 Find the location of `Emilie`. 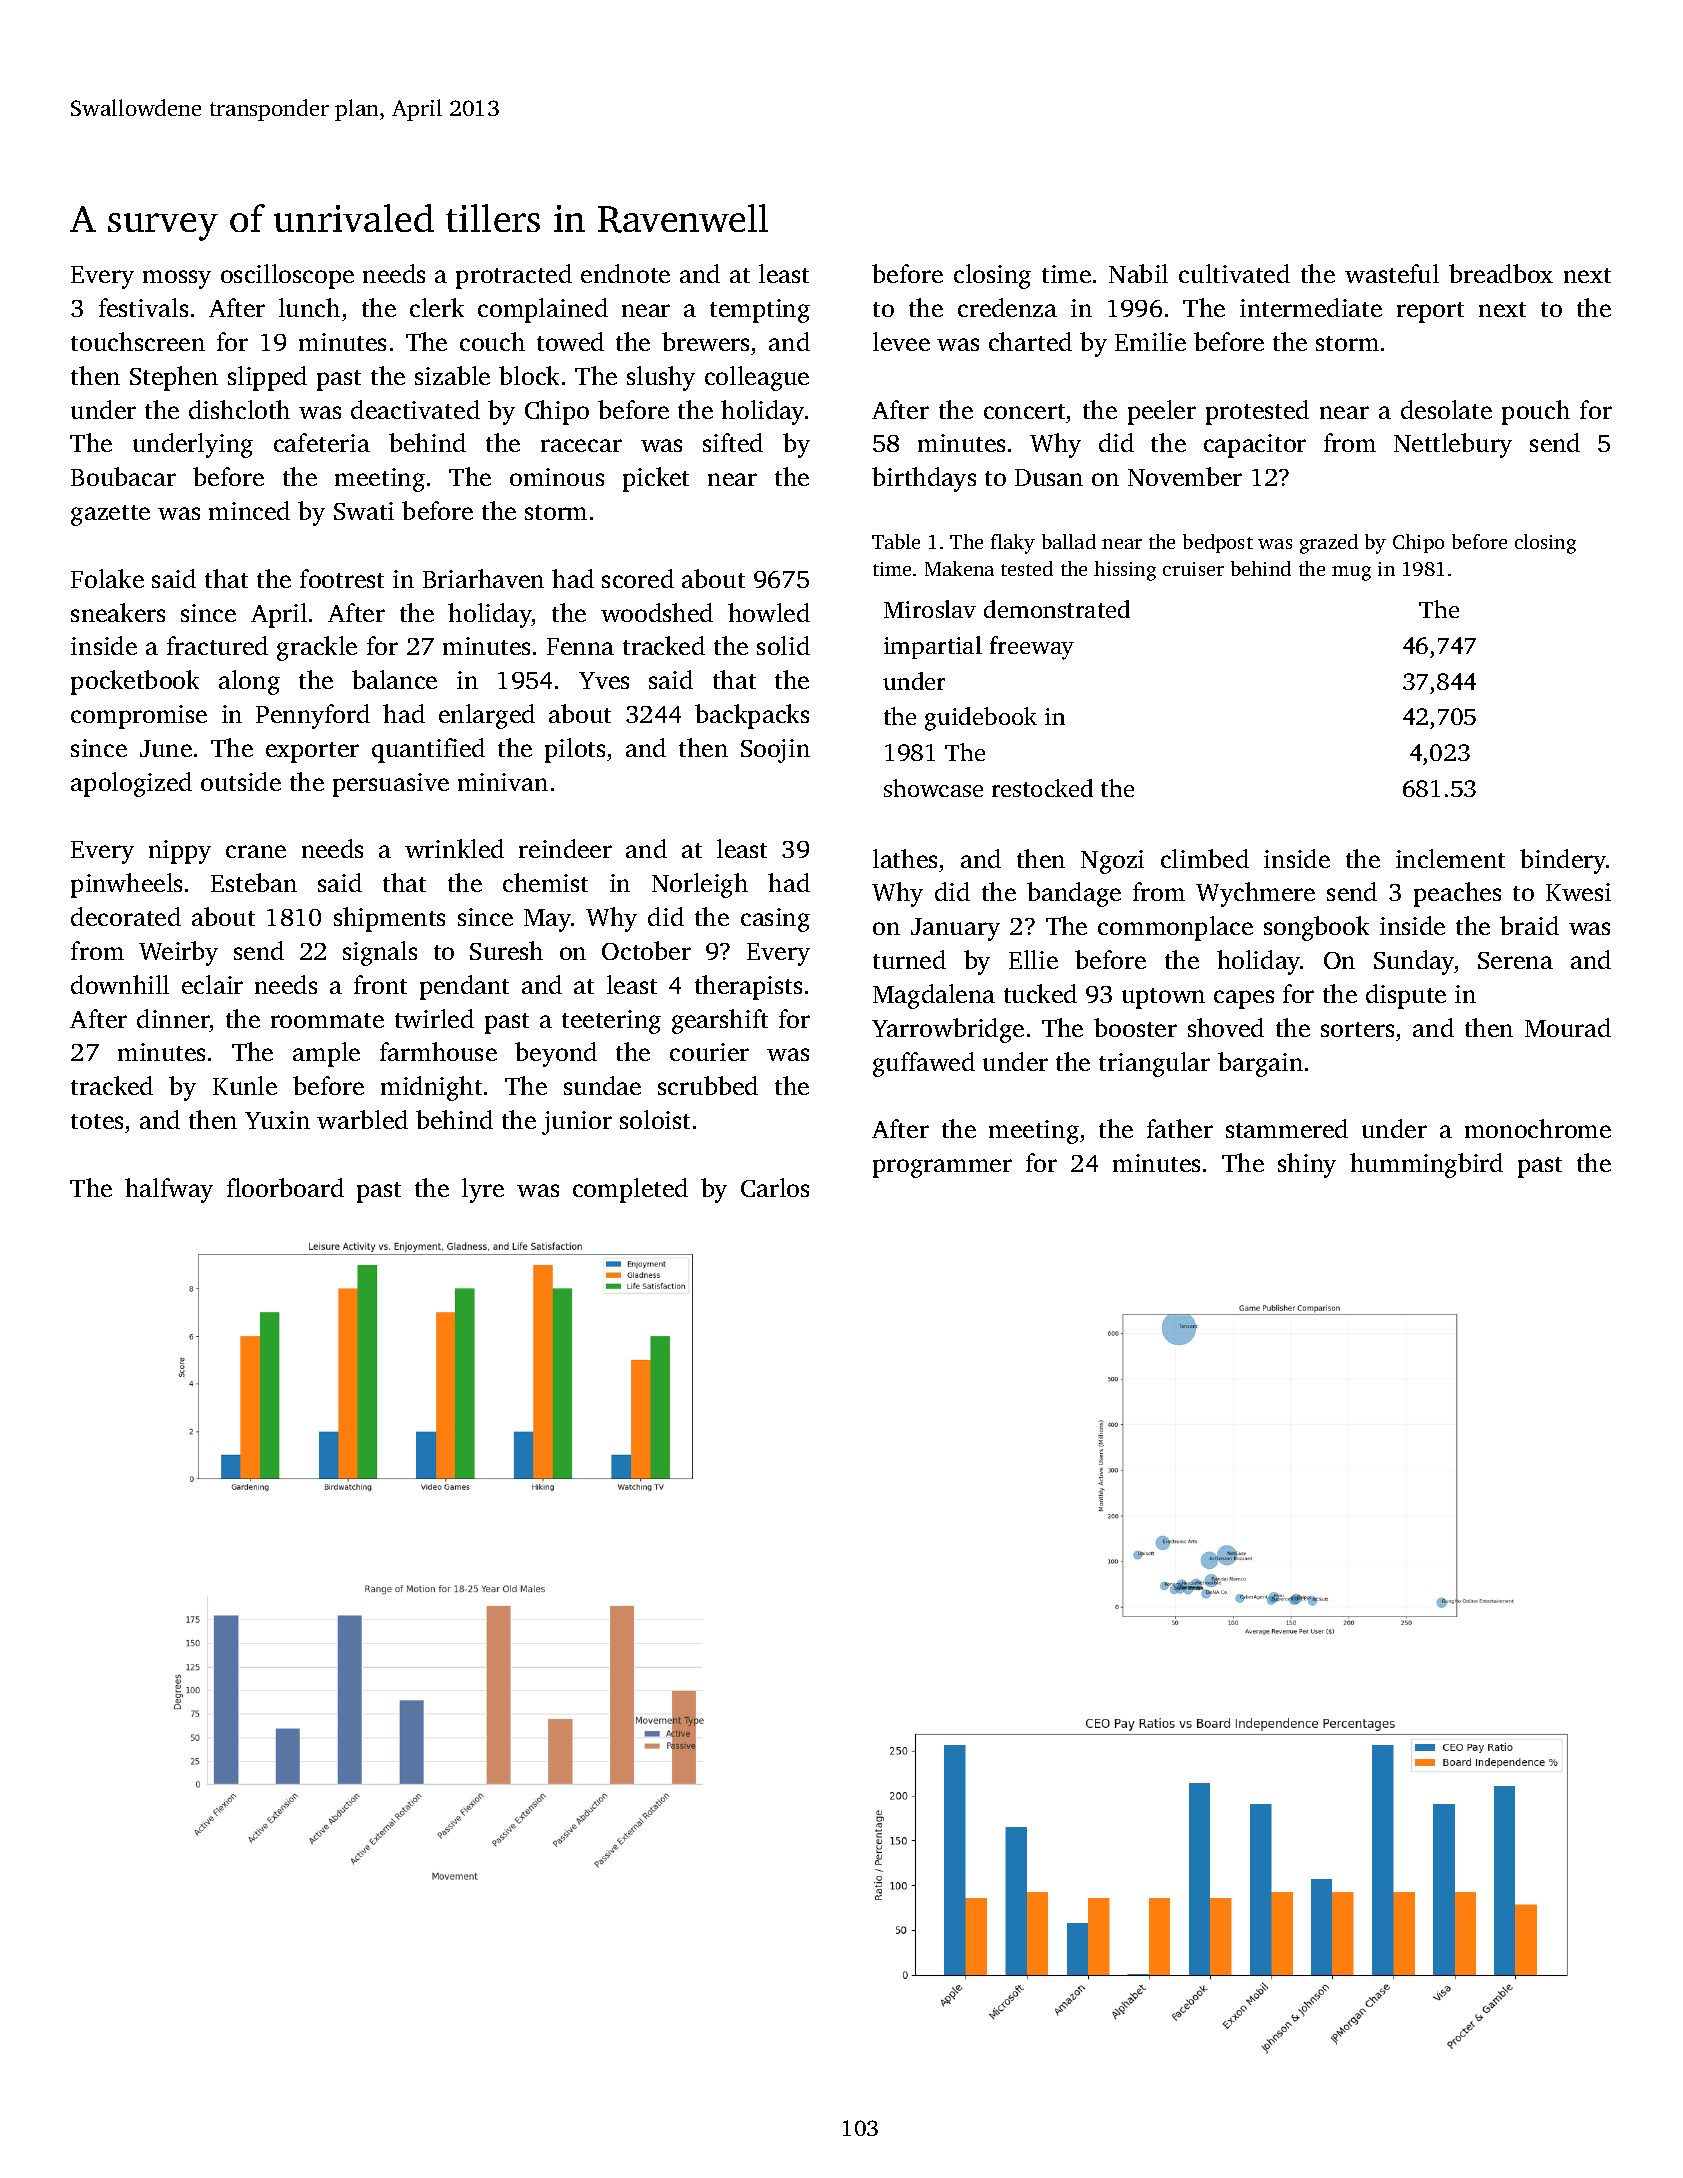

Emilie is located at coordinates (1150, 341).
